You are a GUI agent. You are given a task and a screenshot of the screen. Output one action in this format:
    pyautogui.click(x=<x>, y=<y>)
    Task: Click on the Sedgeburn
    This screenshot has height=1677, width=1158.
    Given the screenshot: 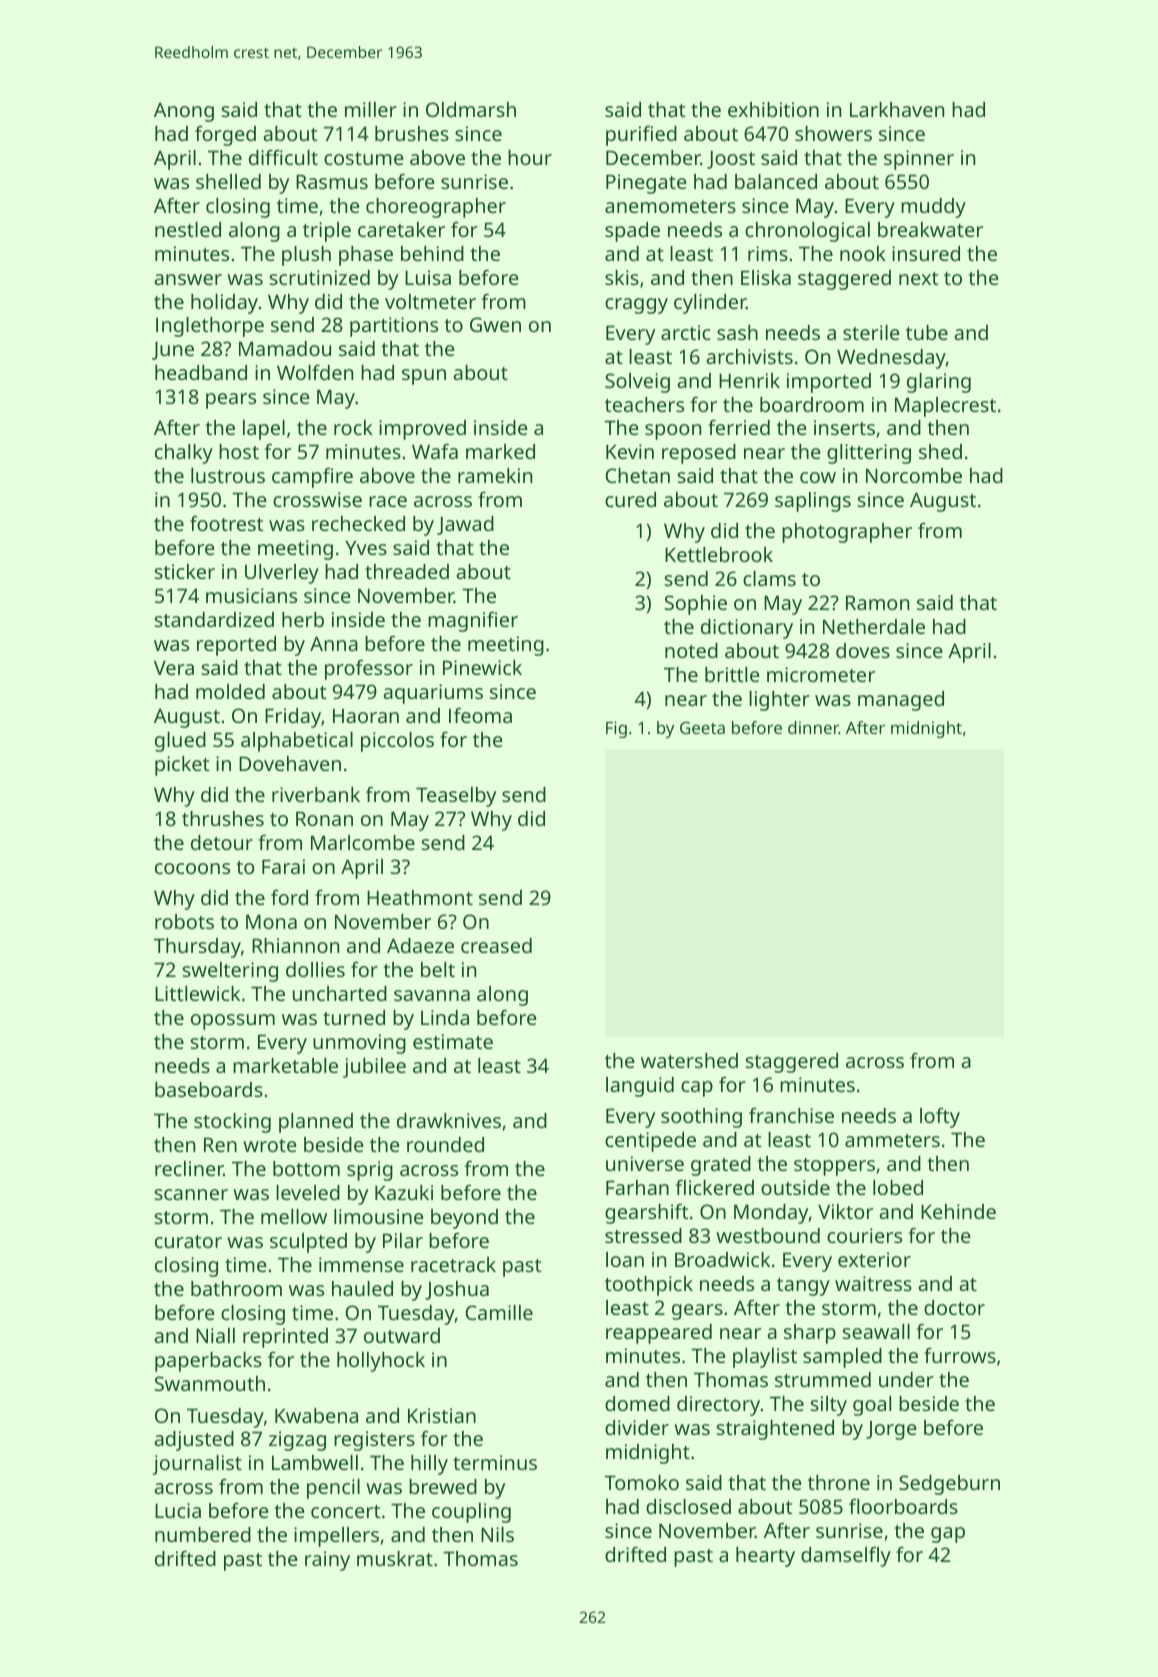 What is the action you would take?
    pyautogui.click(x=949, y=1485)
